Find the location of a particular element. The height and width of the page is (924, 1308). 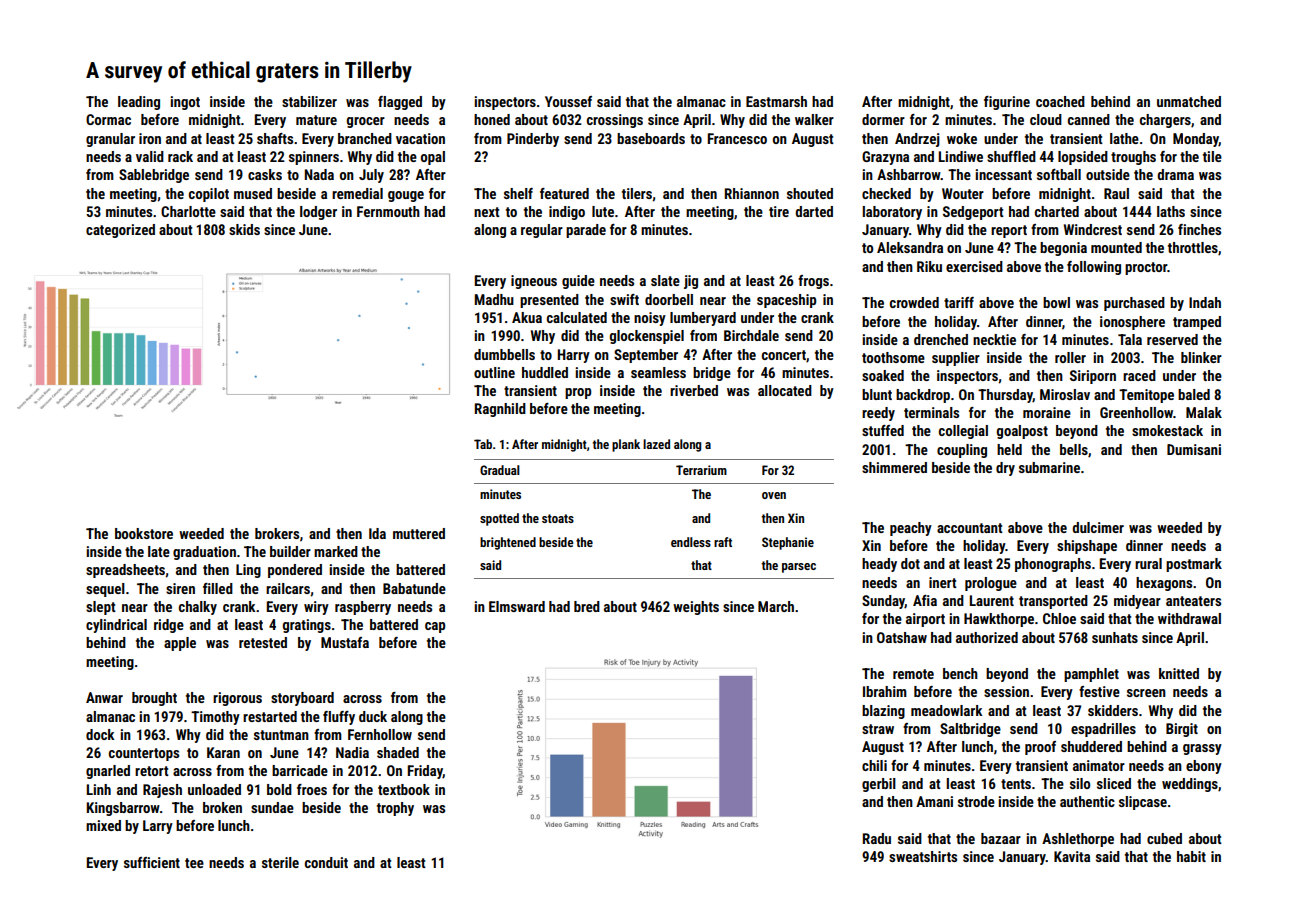

lute is located at coordinates (603, 211).
